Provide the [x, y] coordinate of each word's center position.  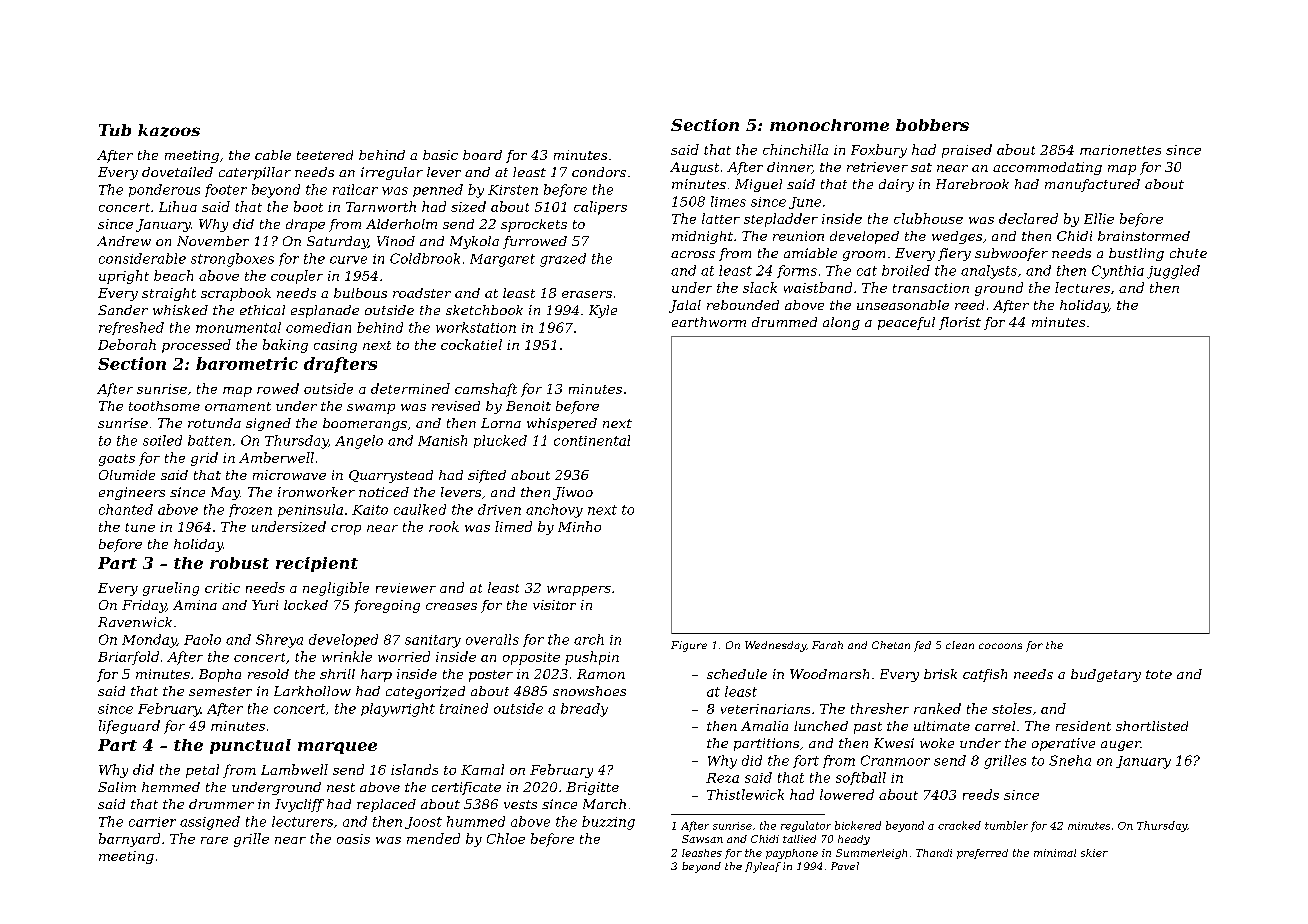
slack [760, 287]
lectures [1082, 287]
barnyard [129, 840]
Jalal [685, 306]
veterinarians [765, 709]
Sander [123, 310]
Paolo [202, 639]
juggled [1173, 272]
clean [960, 645]
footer [226, 190]
